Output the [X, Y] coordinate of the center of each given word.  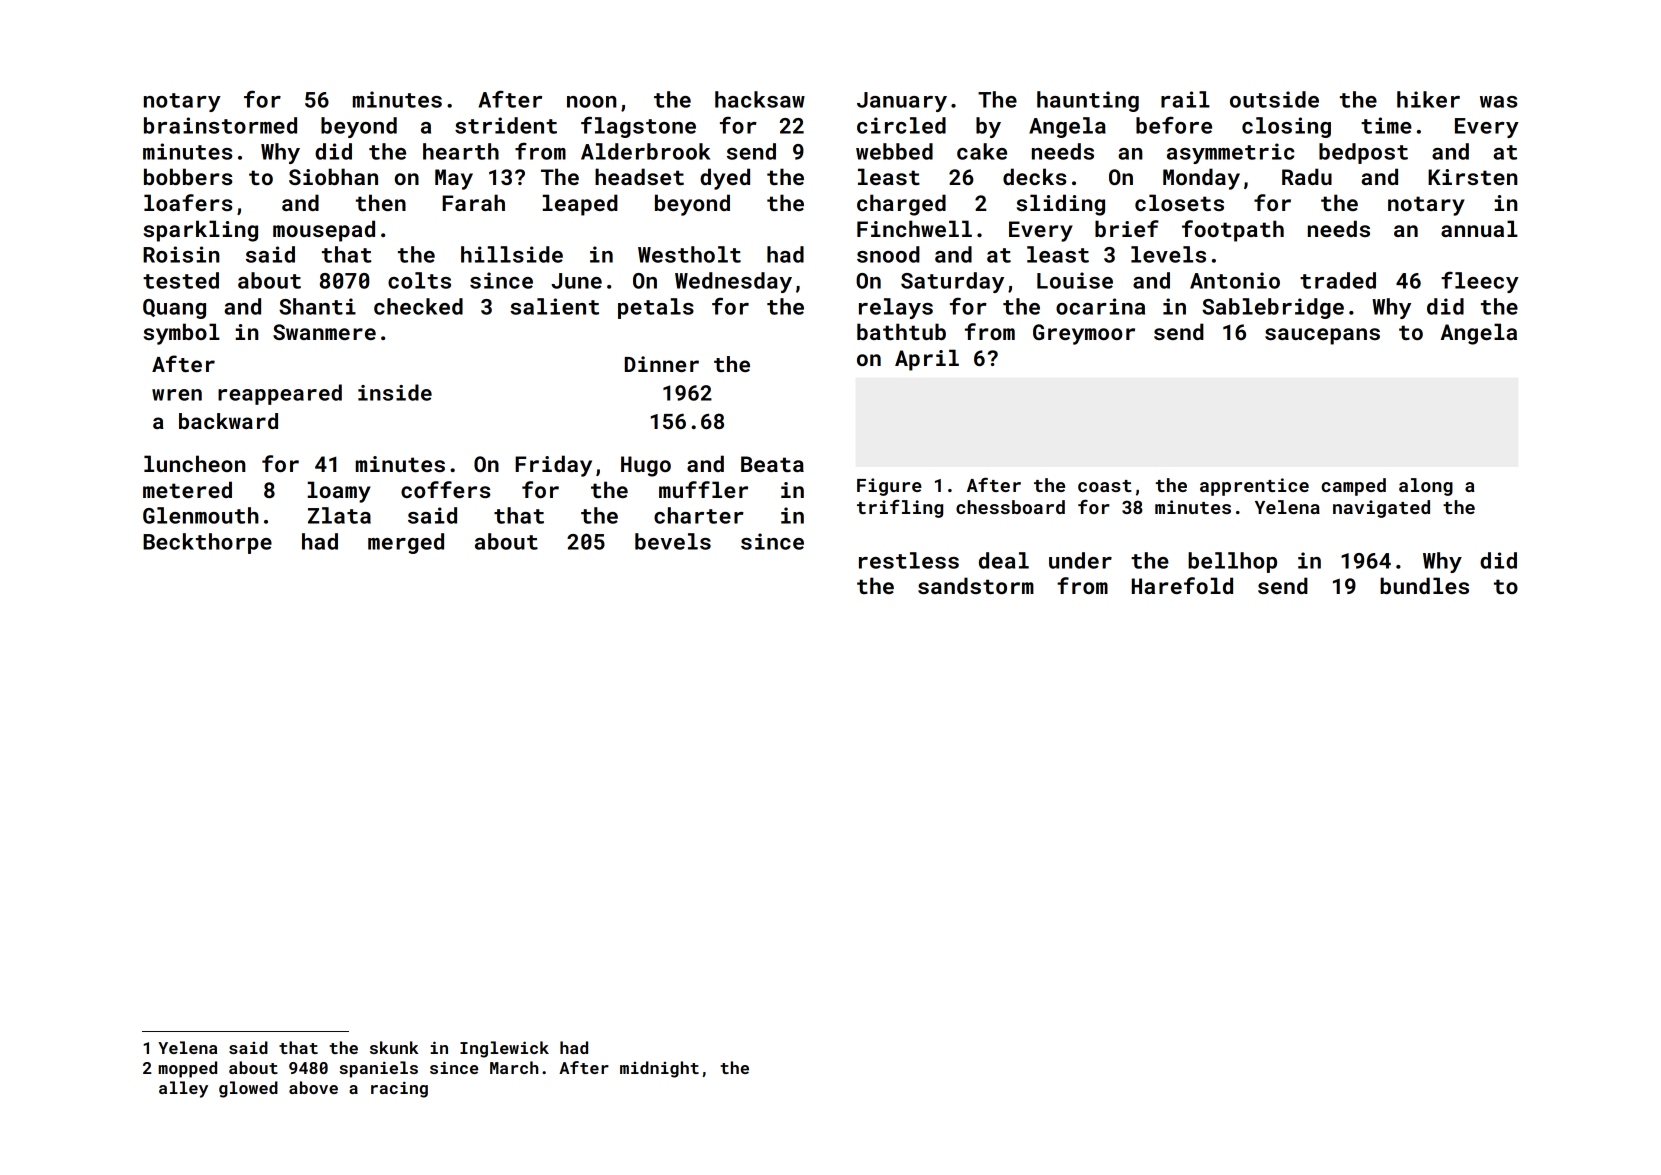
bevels [673, 541]
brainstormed [220, 125]
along [1426, 487]
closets [1179, 202]
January [902, 102]
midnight [659, 1069]
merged [406, 543]
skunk [394, 1047]
